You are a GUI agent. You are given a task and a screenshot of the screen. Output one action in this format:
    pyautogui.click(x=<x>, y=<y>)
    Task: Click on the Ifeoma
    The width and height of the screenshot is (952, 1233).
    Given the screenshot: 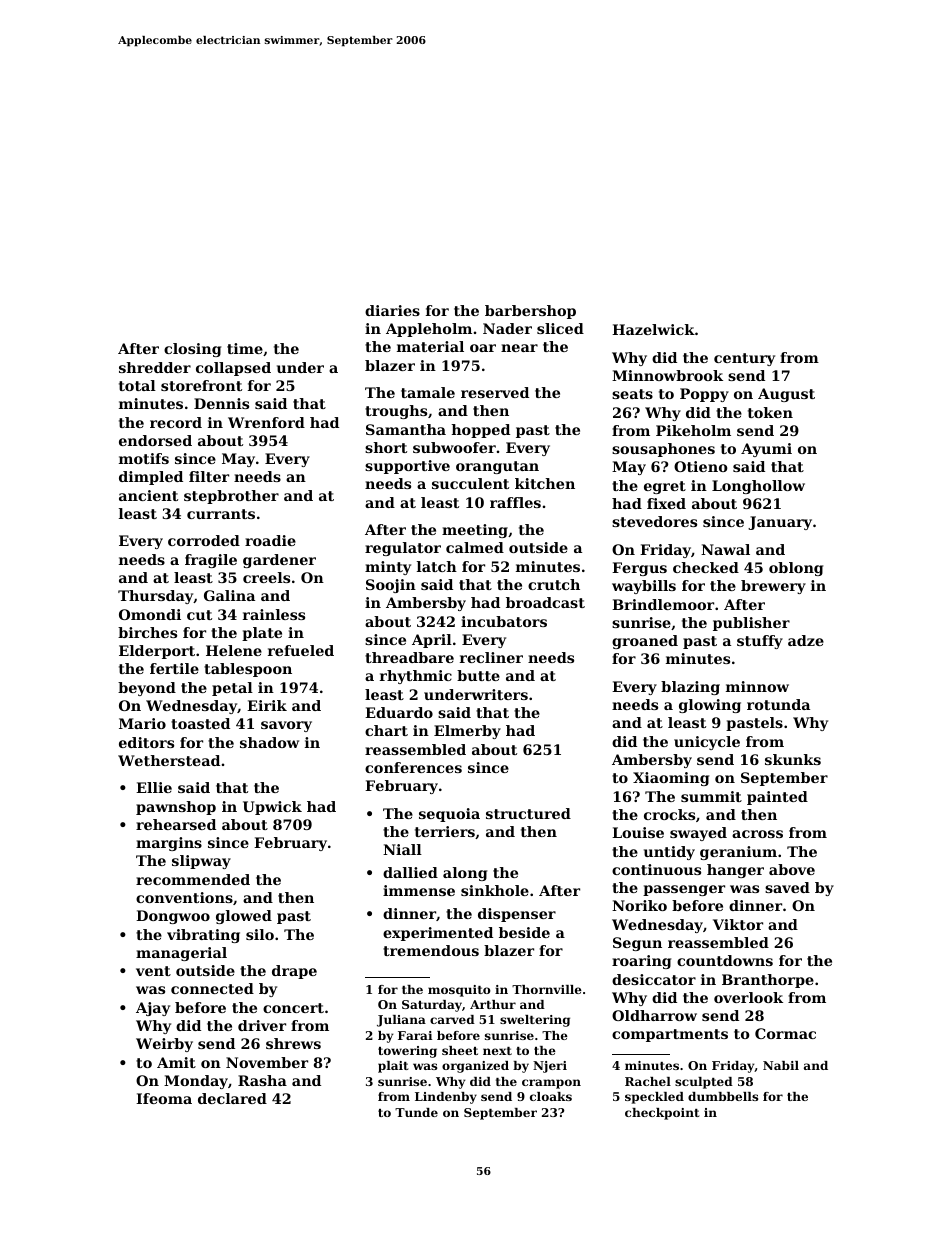 What is the action you would take?
    pyautogui.click(x=164, y=1098)
